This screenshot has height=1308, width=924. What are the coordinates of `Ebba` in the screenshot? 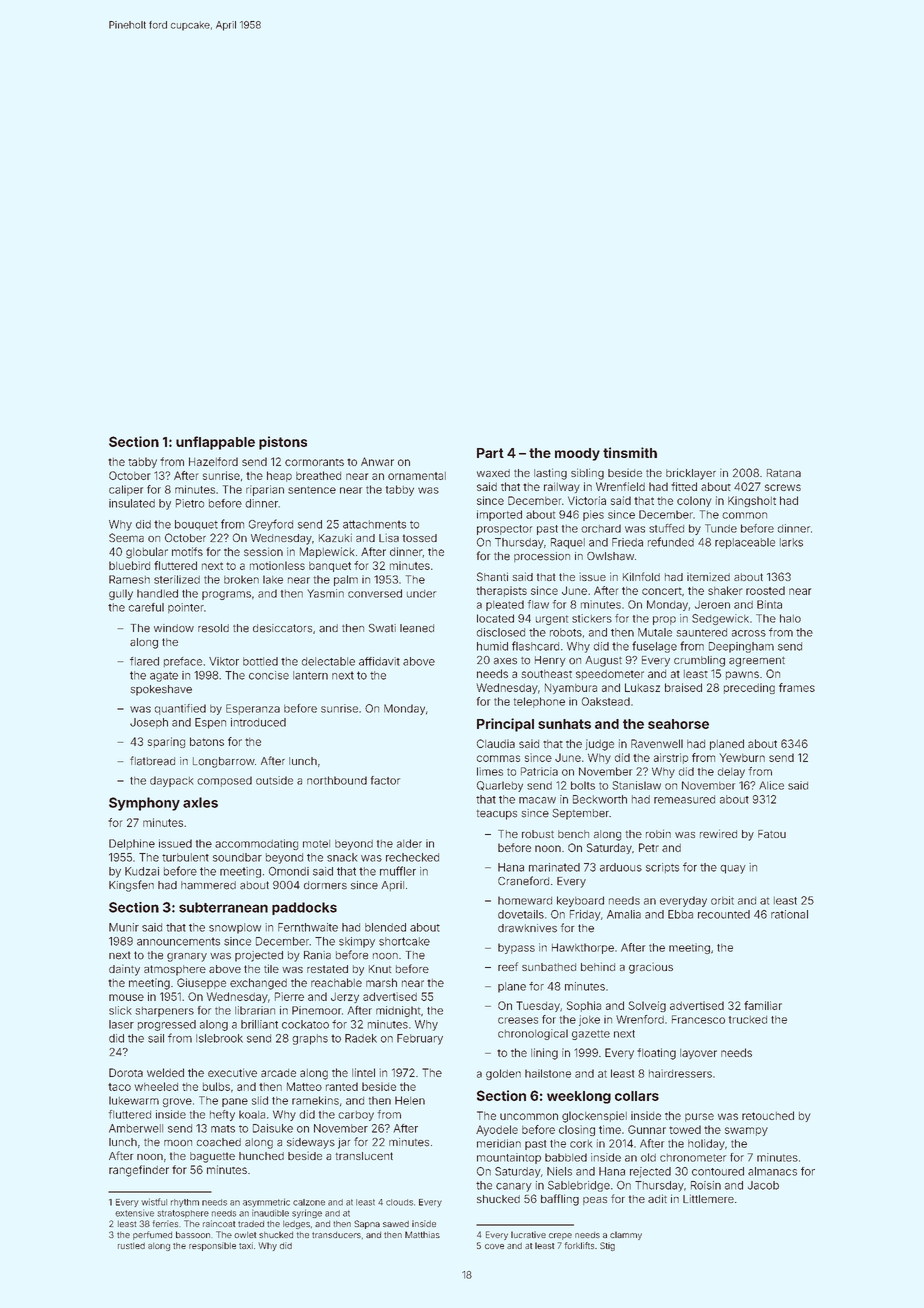 It's located at (680, 914).
